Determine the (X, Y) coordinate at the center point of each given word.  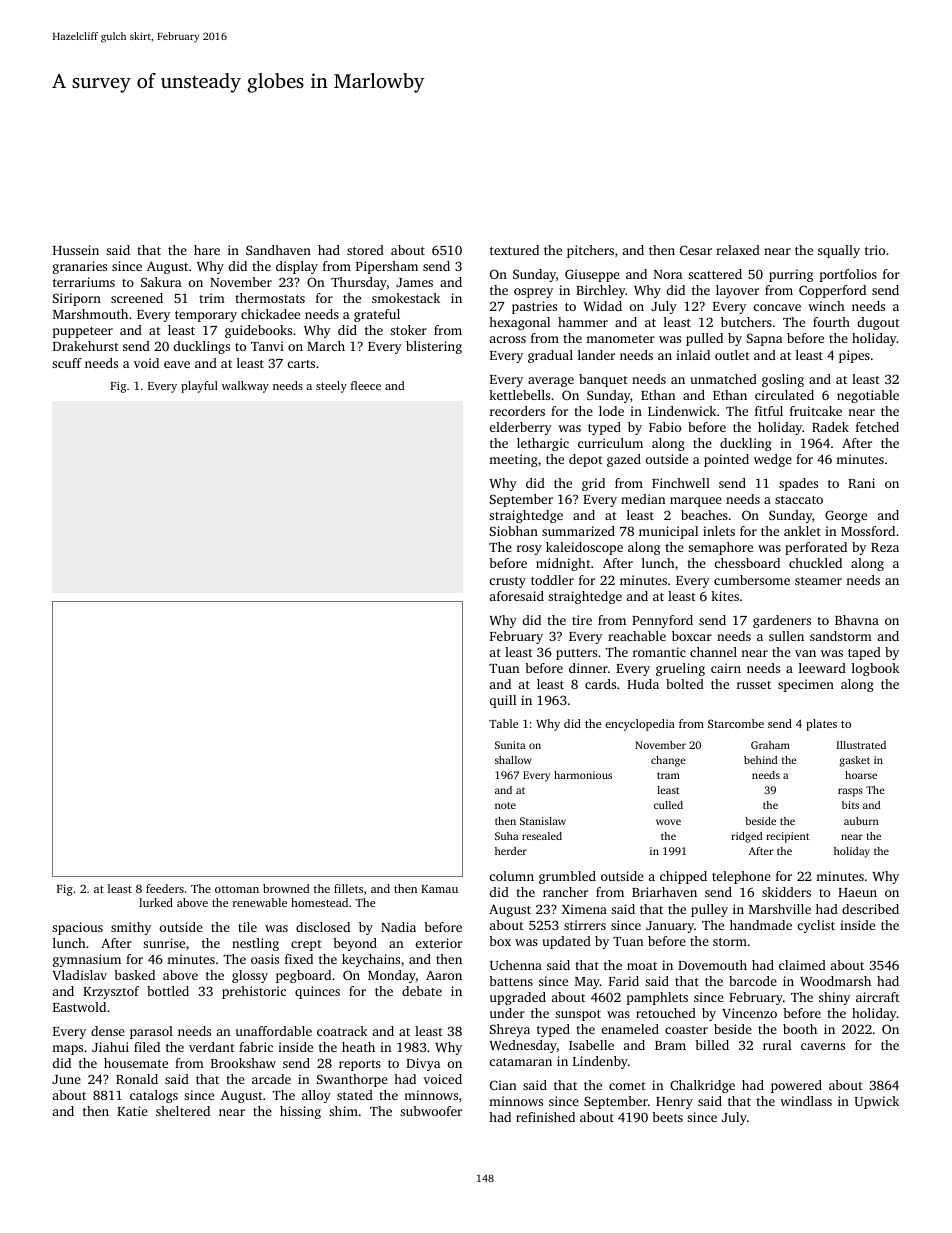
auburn (861, 821)
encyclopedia (640, 725)
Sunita (510, 745)
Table (503, 723)
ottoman (237, 889)
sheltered (183, 1111)
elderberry (521, 428)
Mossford (868, 531)
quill (503, 701)
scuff (67, 363)
